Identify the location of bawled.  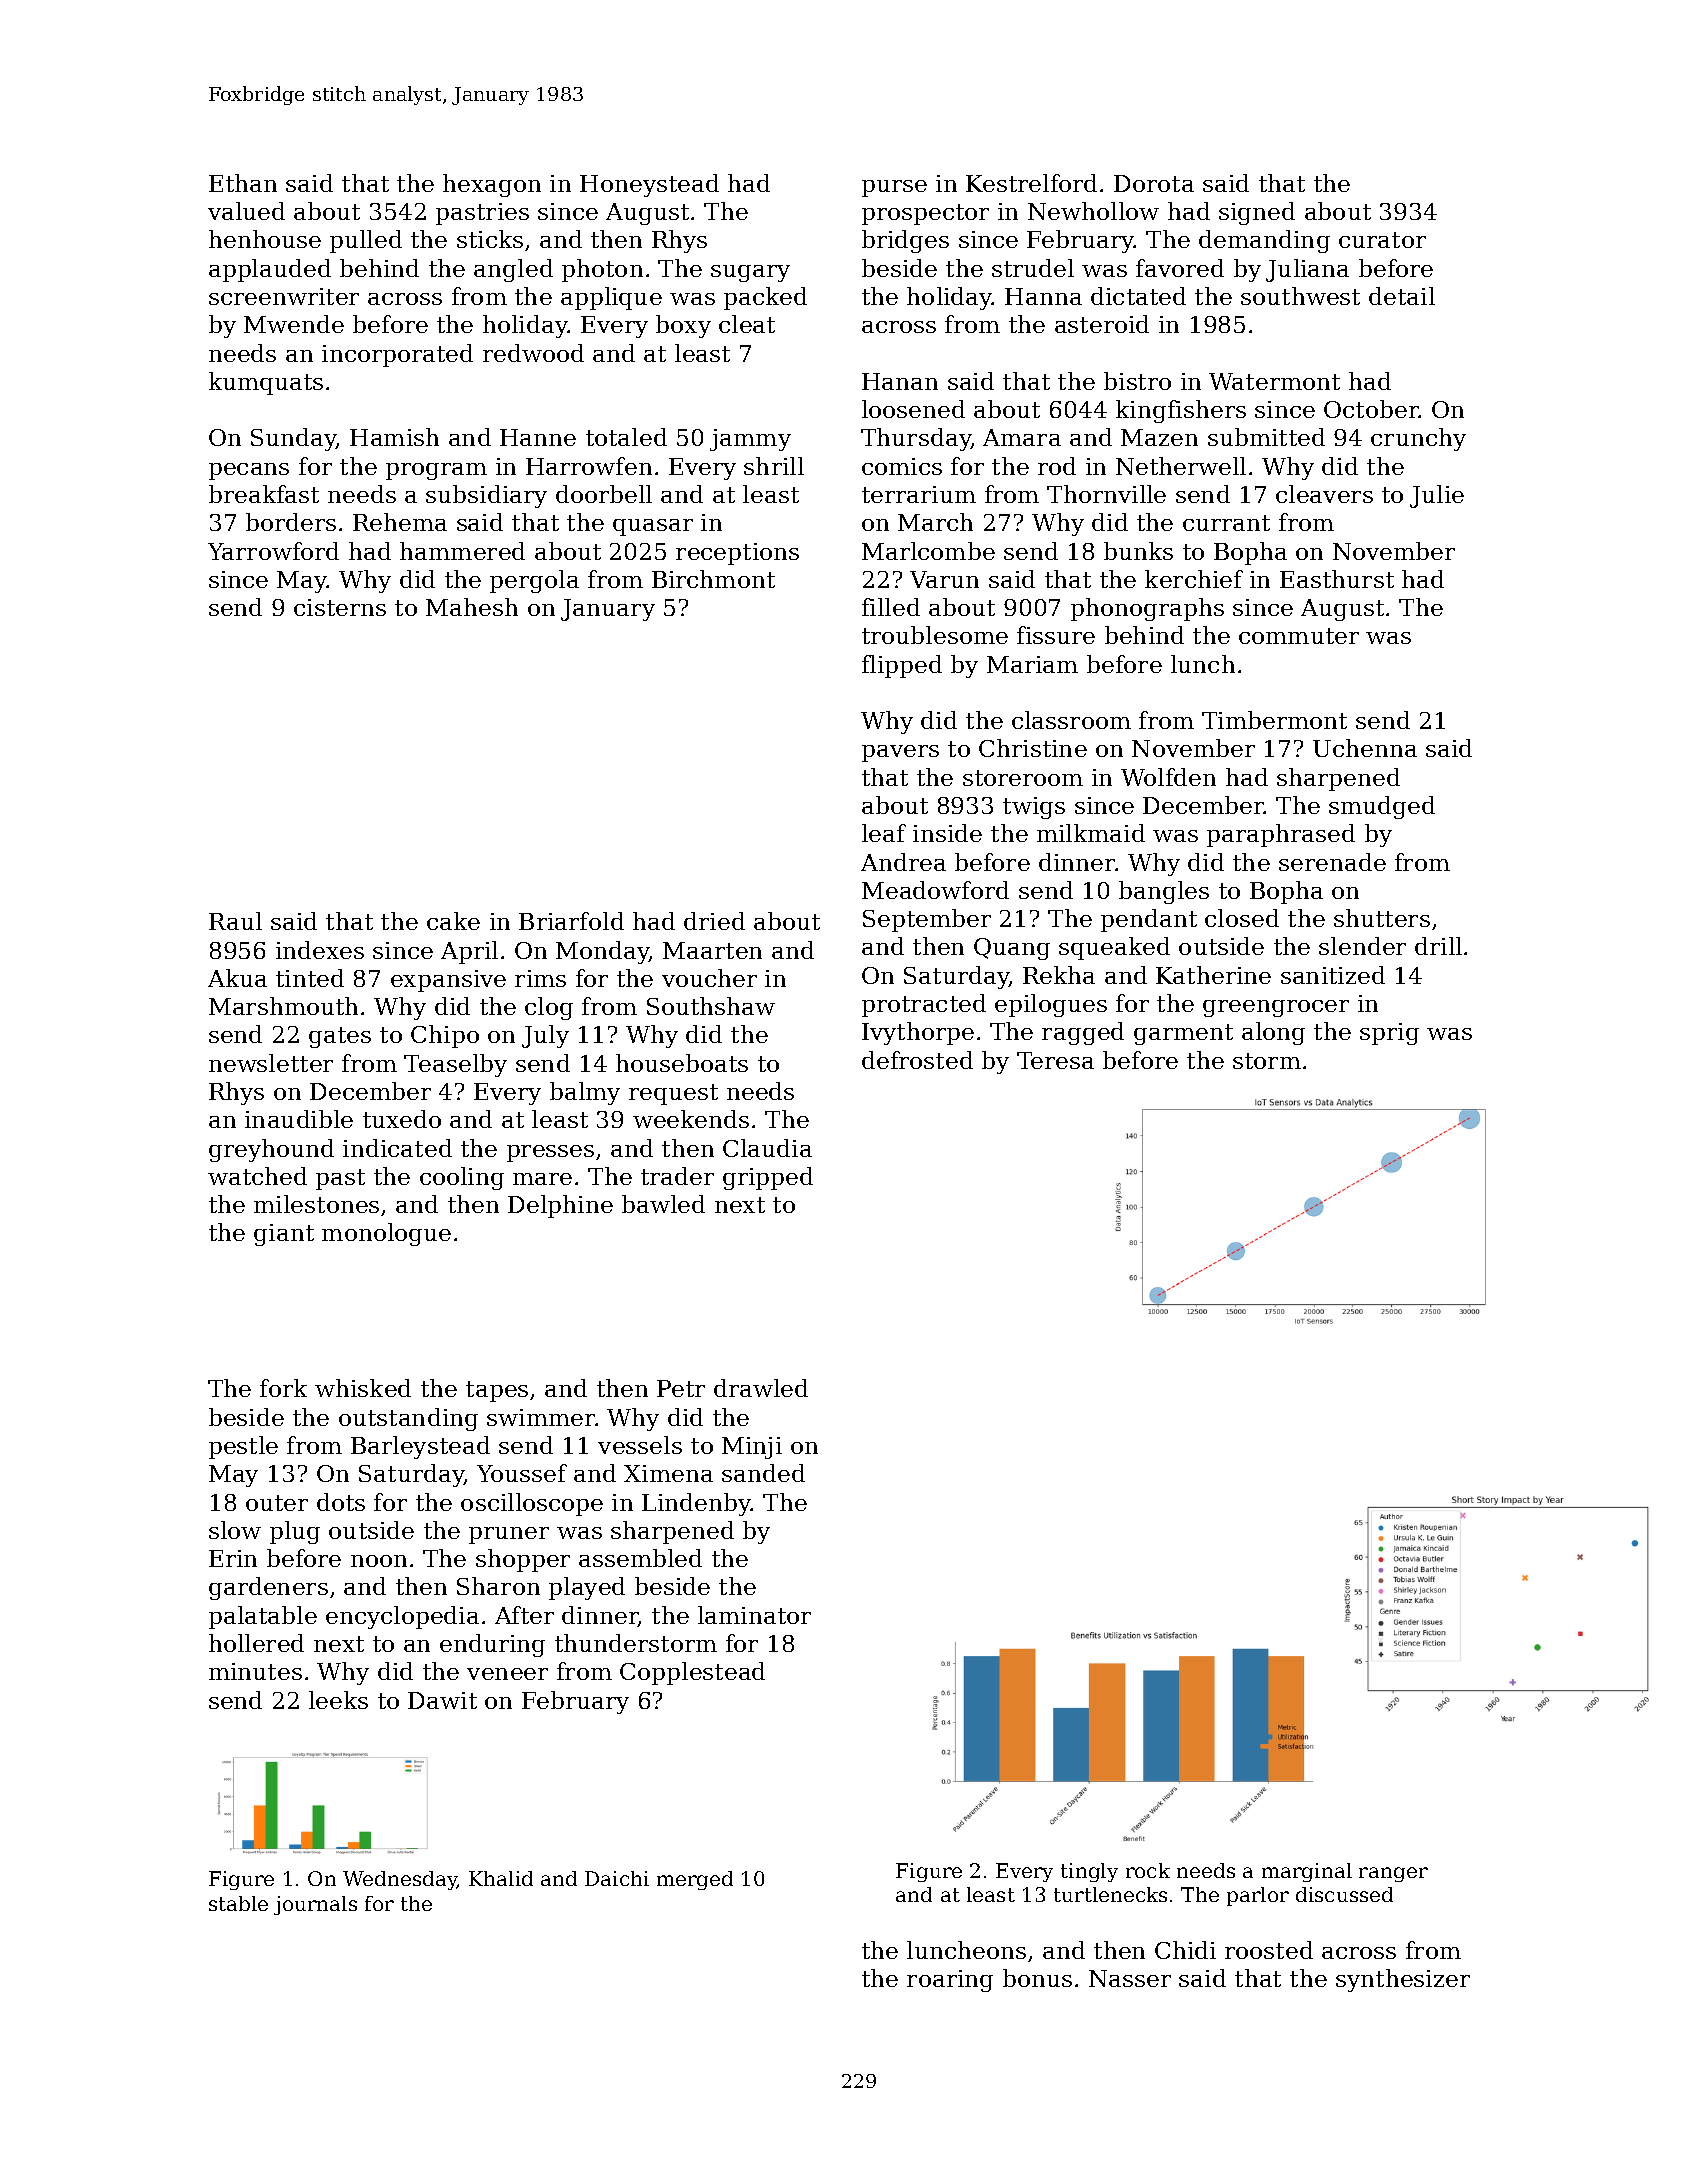
(663, 1204).
